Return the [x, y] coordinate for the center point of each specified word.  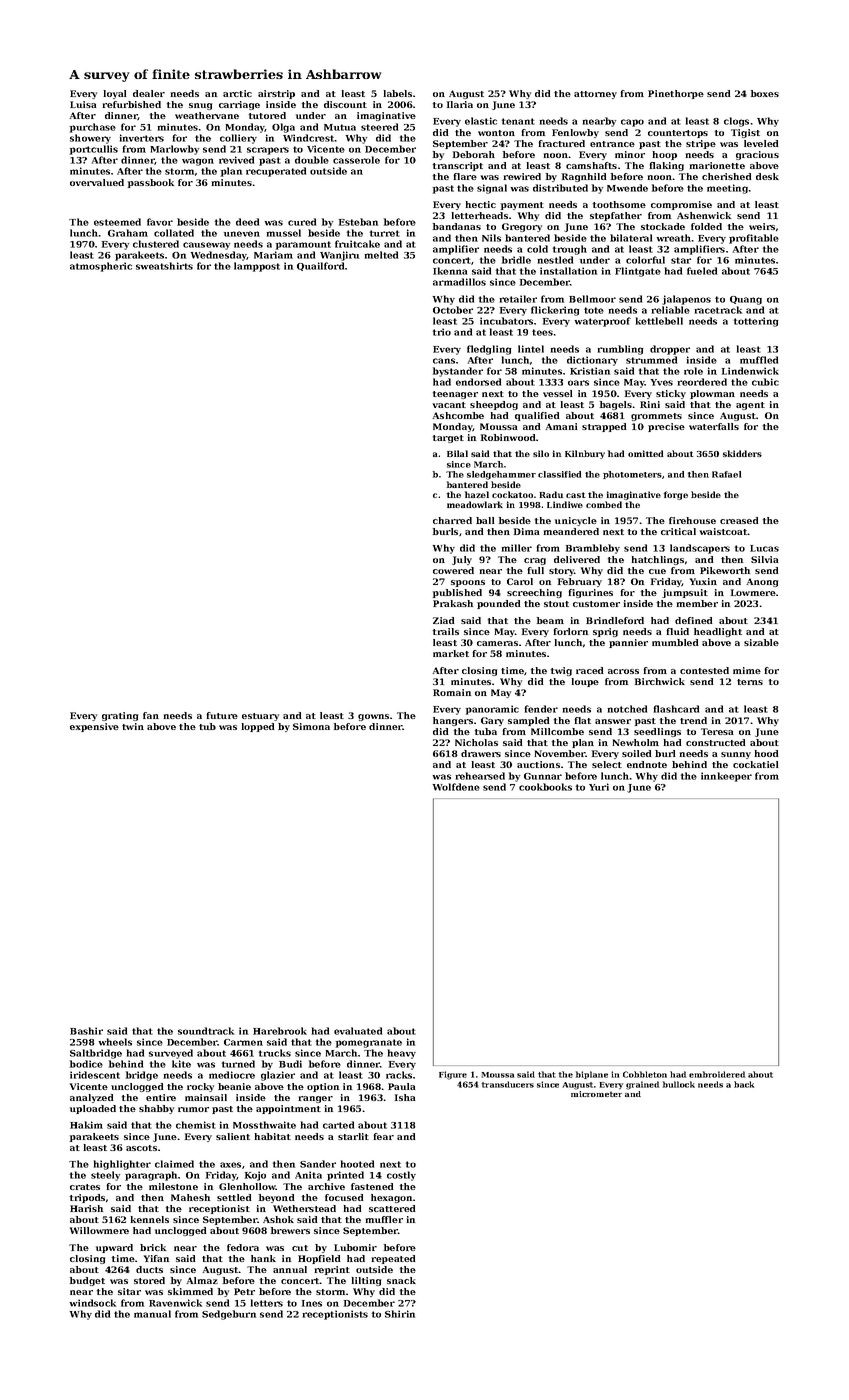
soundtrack [206, 1031]
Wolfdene [456, 787]
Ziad [443, 620]
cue [657, 571]
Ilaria [460, 104]
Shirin [400, 1314]
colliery [238, 139]
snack [401, 1280]
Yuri [599, 787]
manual [152, 1314]
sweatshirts [164, 266]
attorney [595, 95]
